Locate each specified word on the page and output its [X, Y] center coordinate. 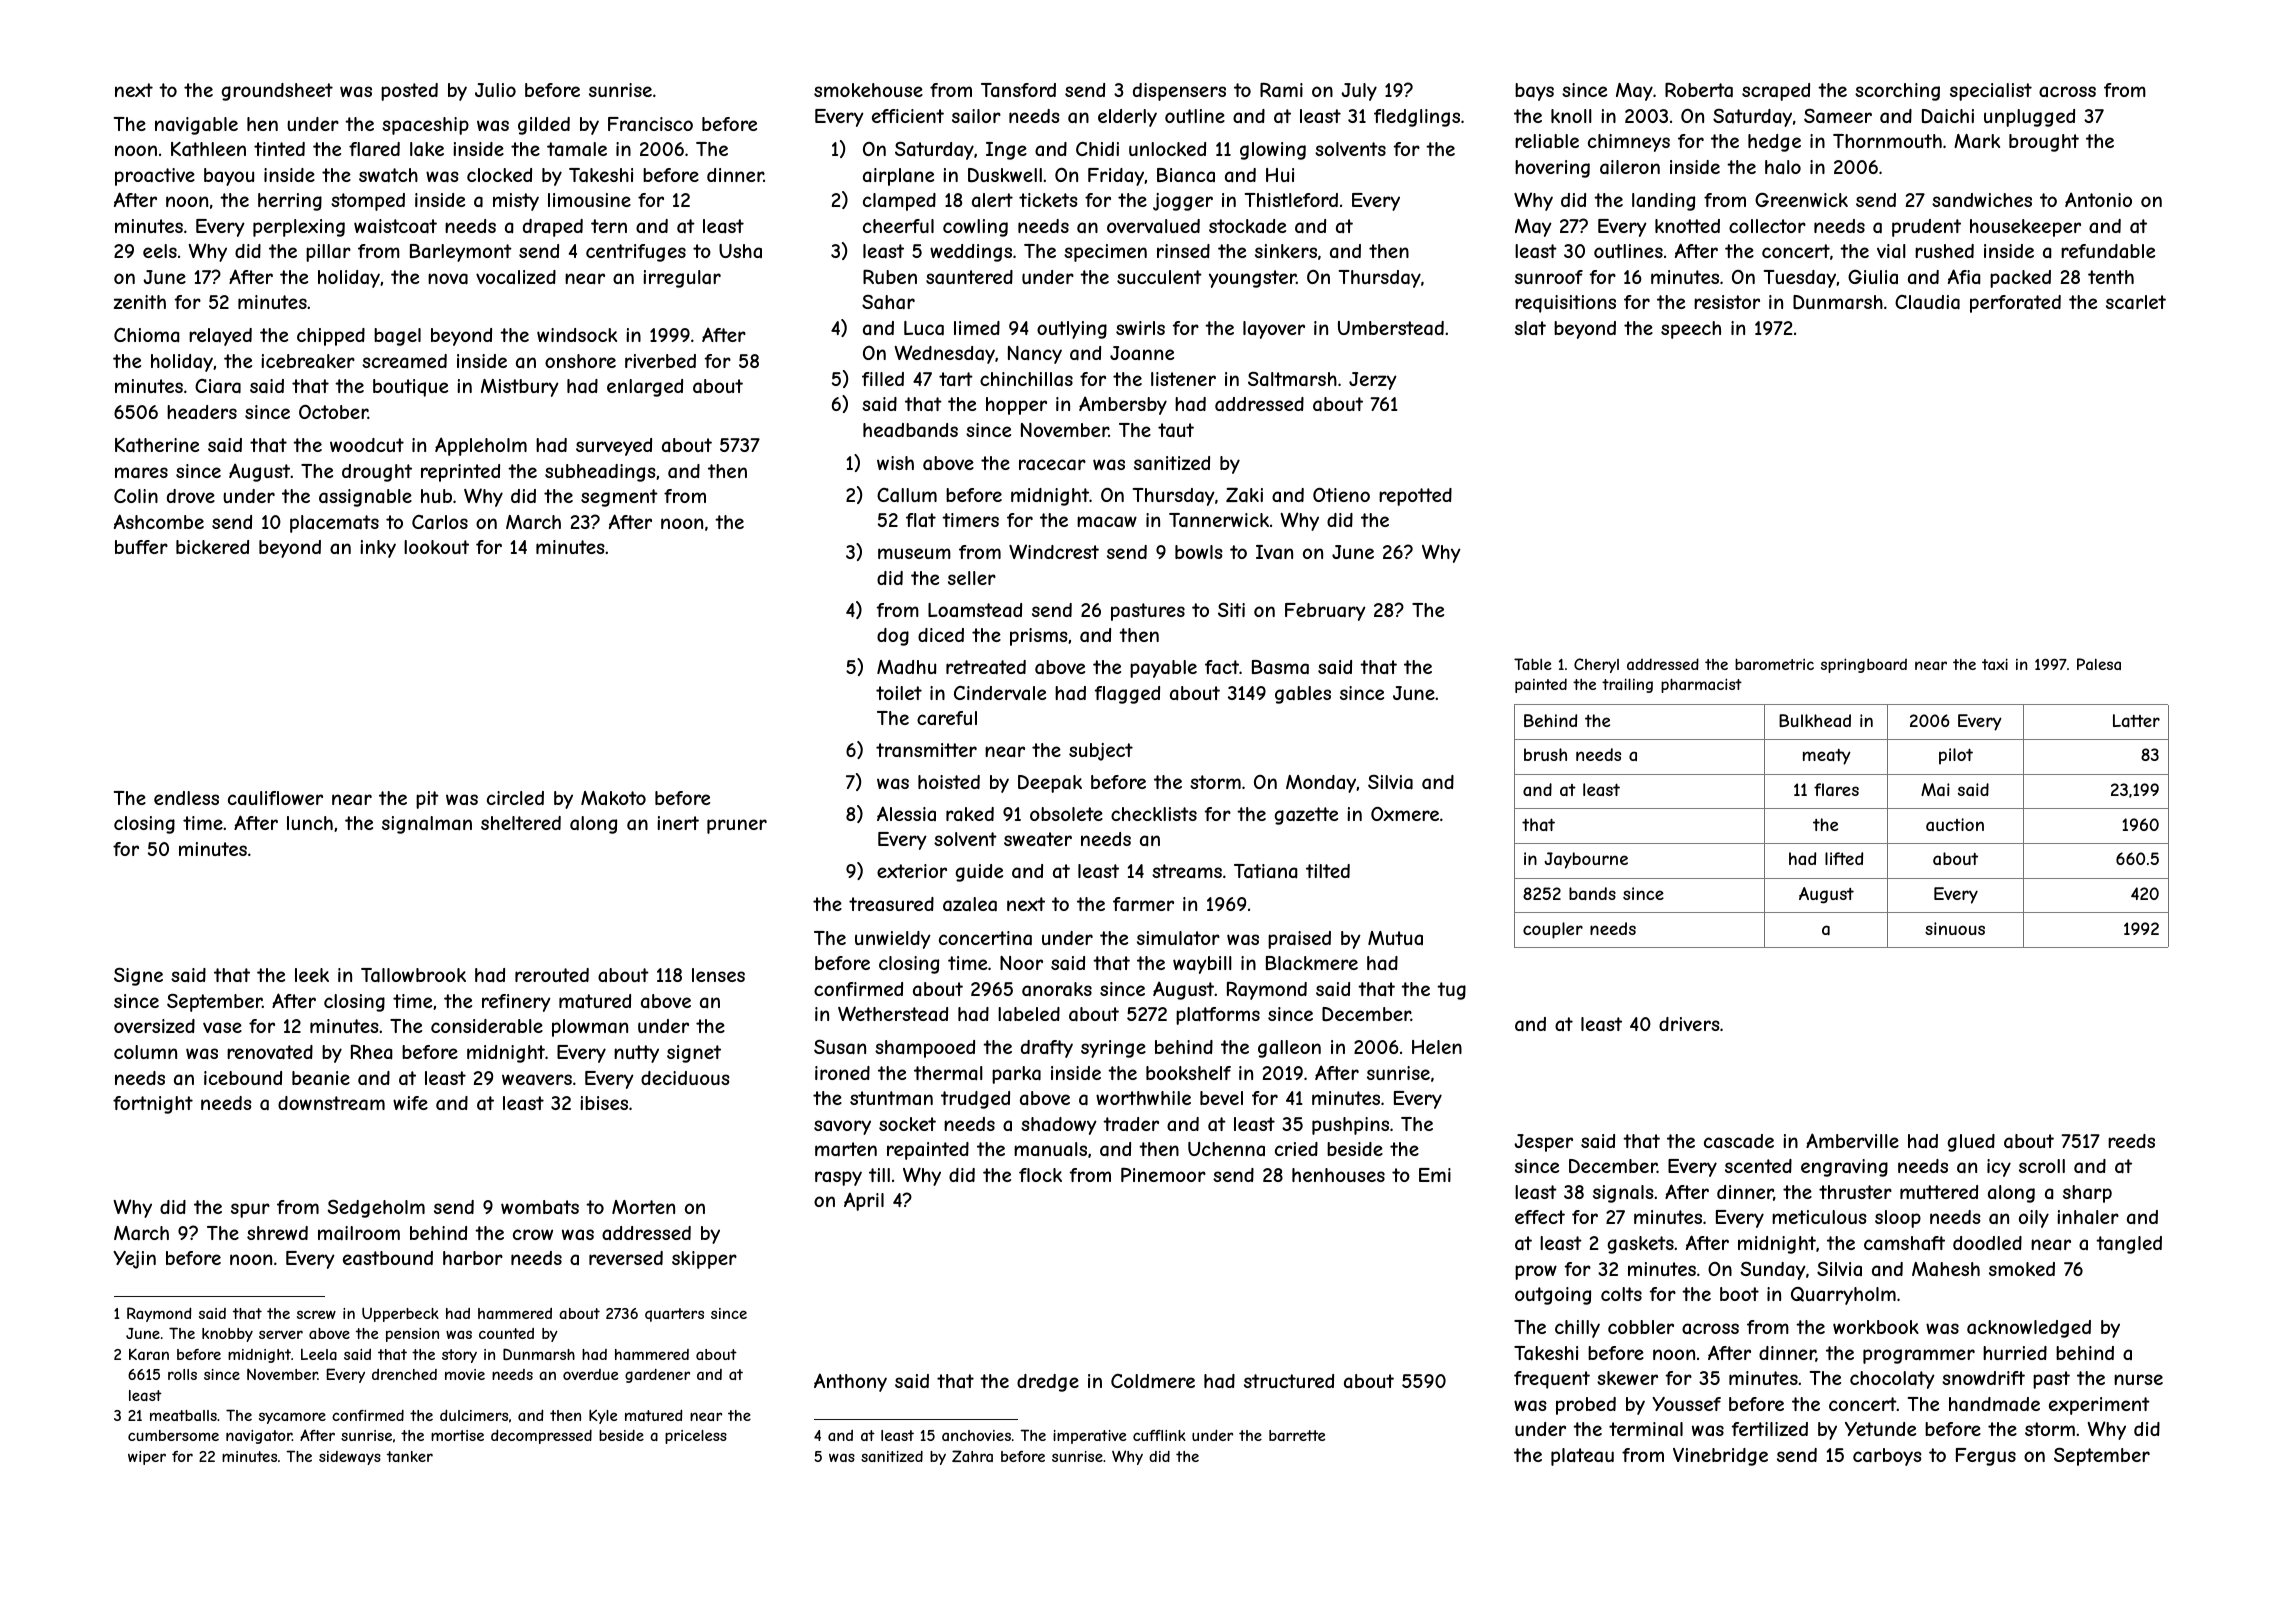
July [1359, 92]
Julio [495, 90]
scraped [1776, 92]
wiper [147, 1458]
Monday [1321, 784]
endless [186, 798]
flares [1836, 789]
